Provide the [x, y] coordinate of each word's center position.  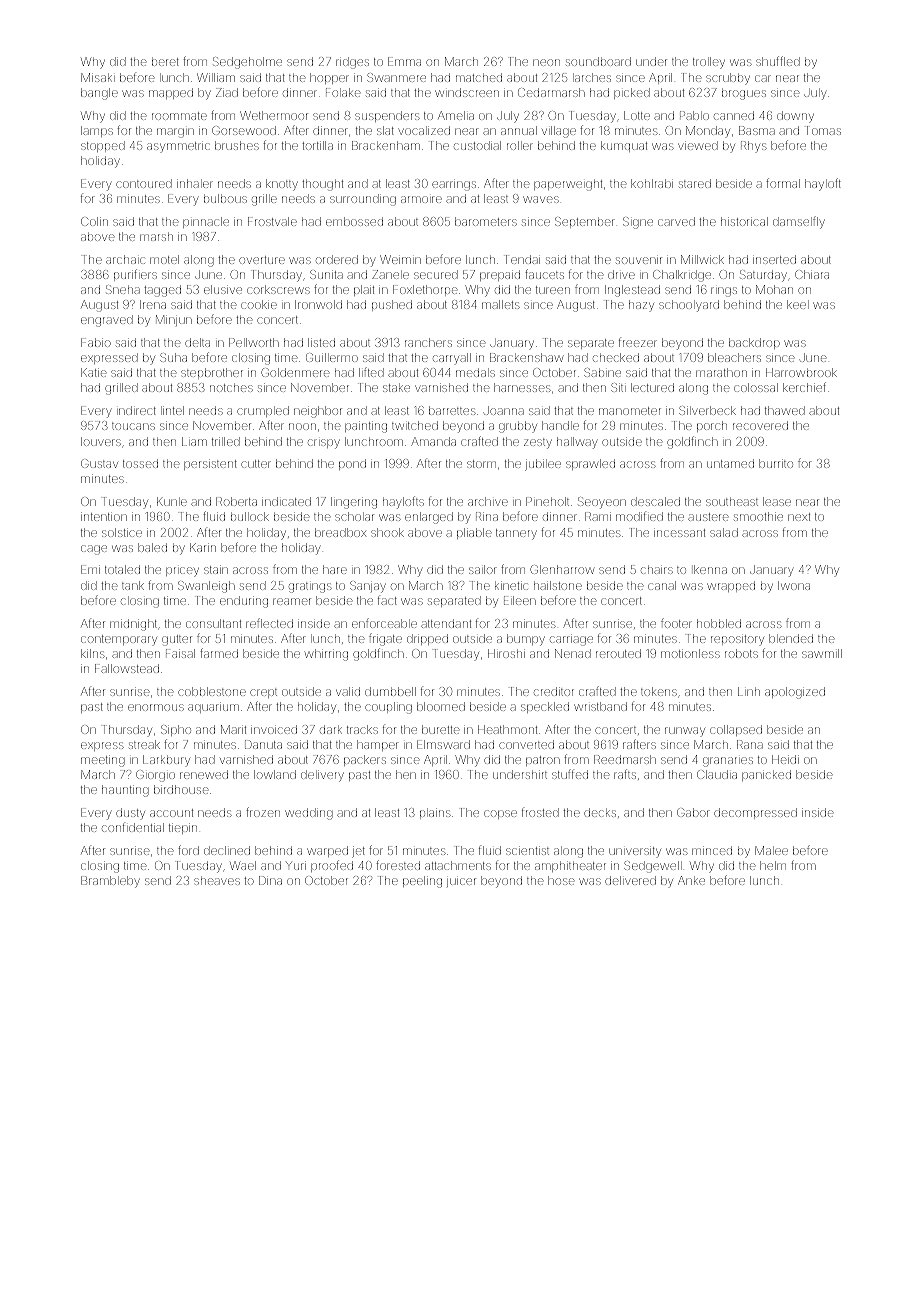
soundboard [598, 61]
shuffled [778, 61]
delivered [630, 880]
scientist [527, 851]
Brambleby [110, 882]
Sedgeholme [247, 63]
